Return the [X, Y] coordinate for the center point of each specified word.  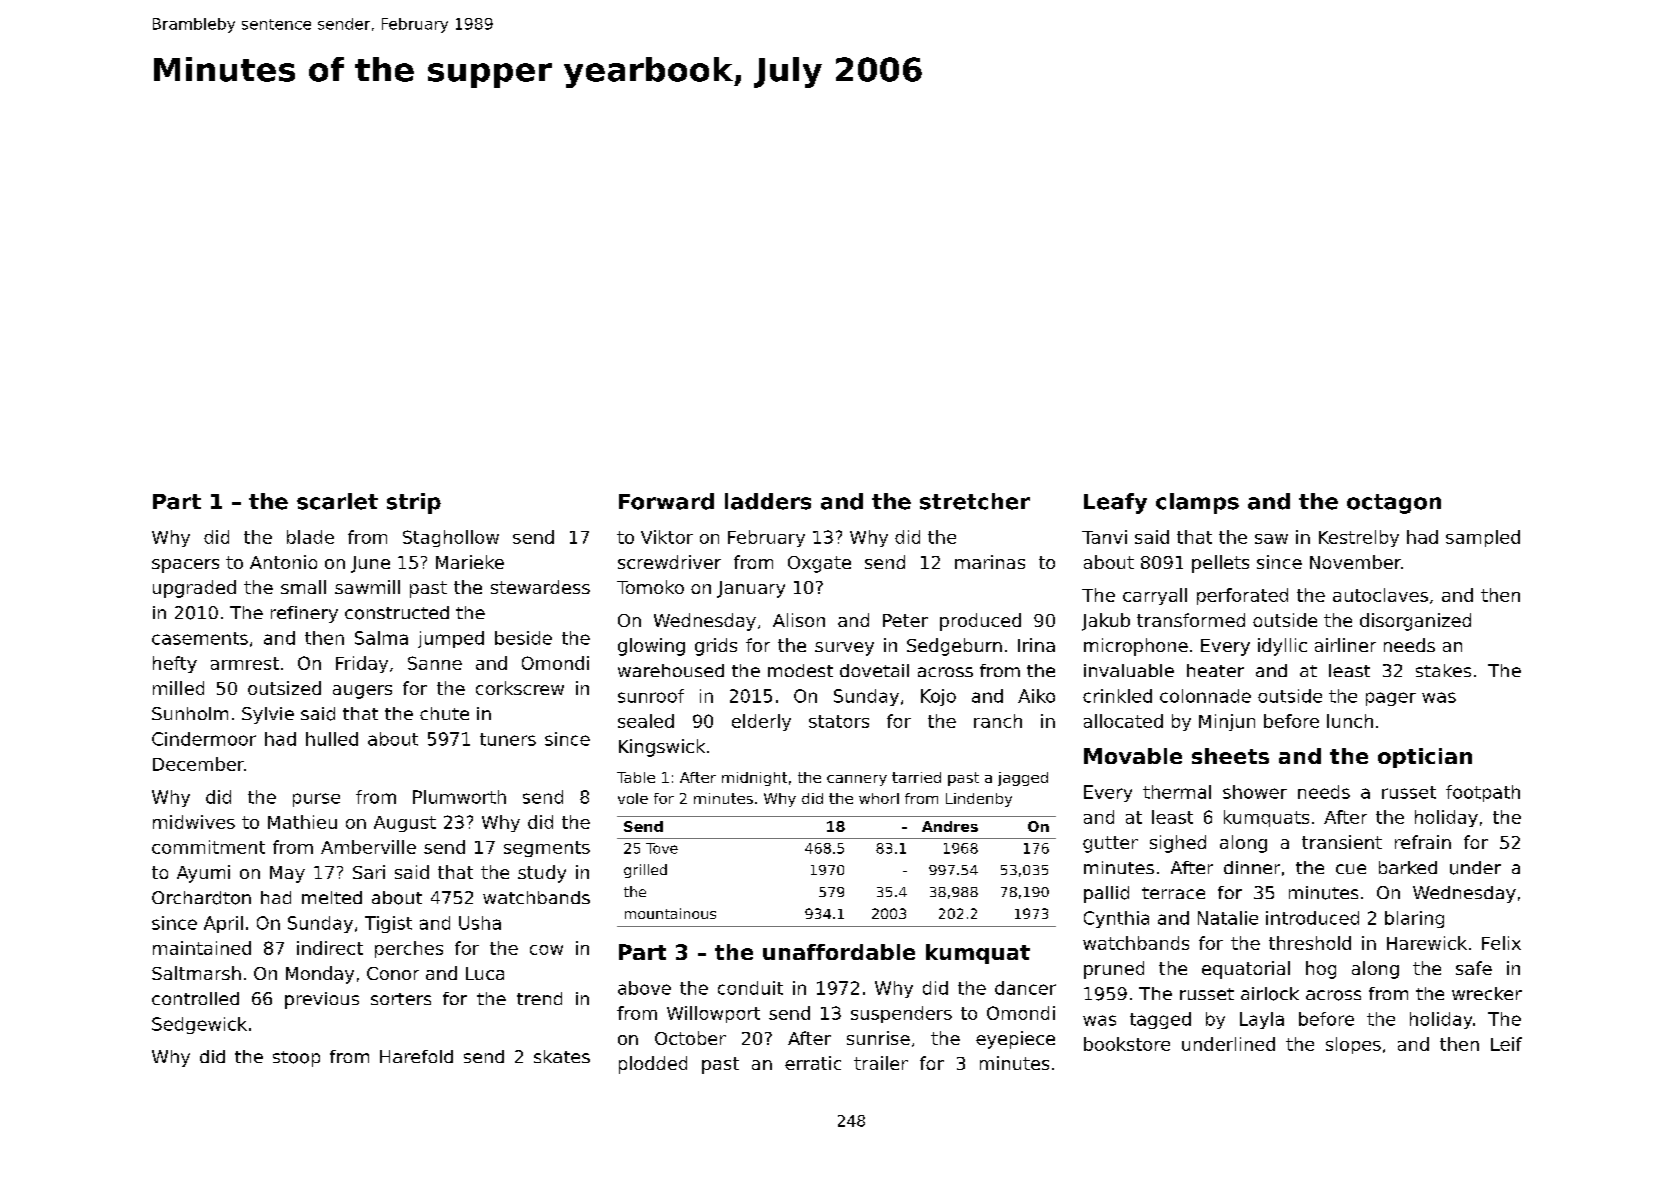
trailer [881, 1063]
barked [1408, 867]
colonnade [1205, 696]
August [405, 824]
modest [800, 670]
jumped [451, 639]
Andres [950, 826]
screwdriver [669, 562]
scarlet [337, 501]
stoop [296, 1059]
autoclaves [1380, 595]
